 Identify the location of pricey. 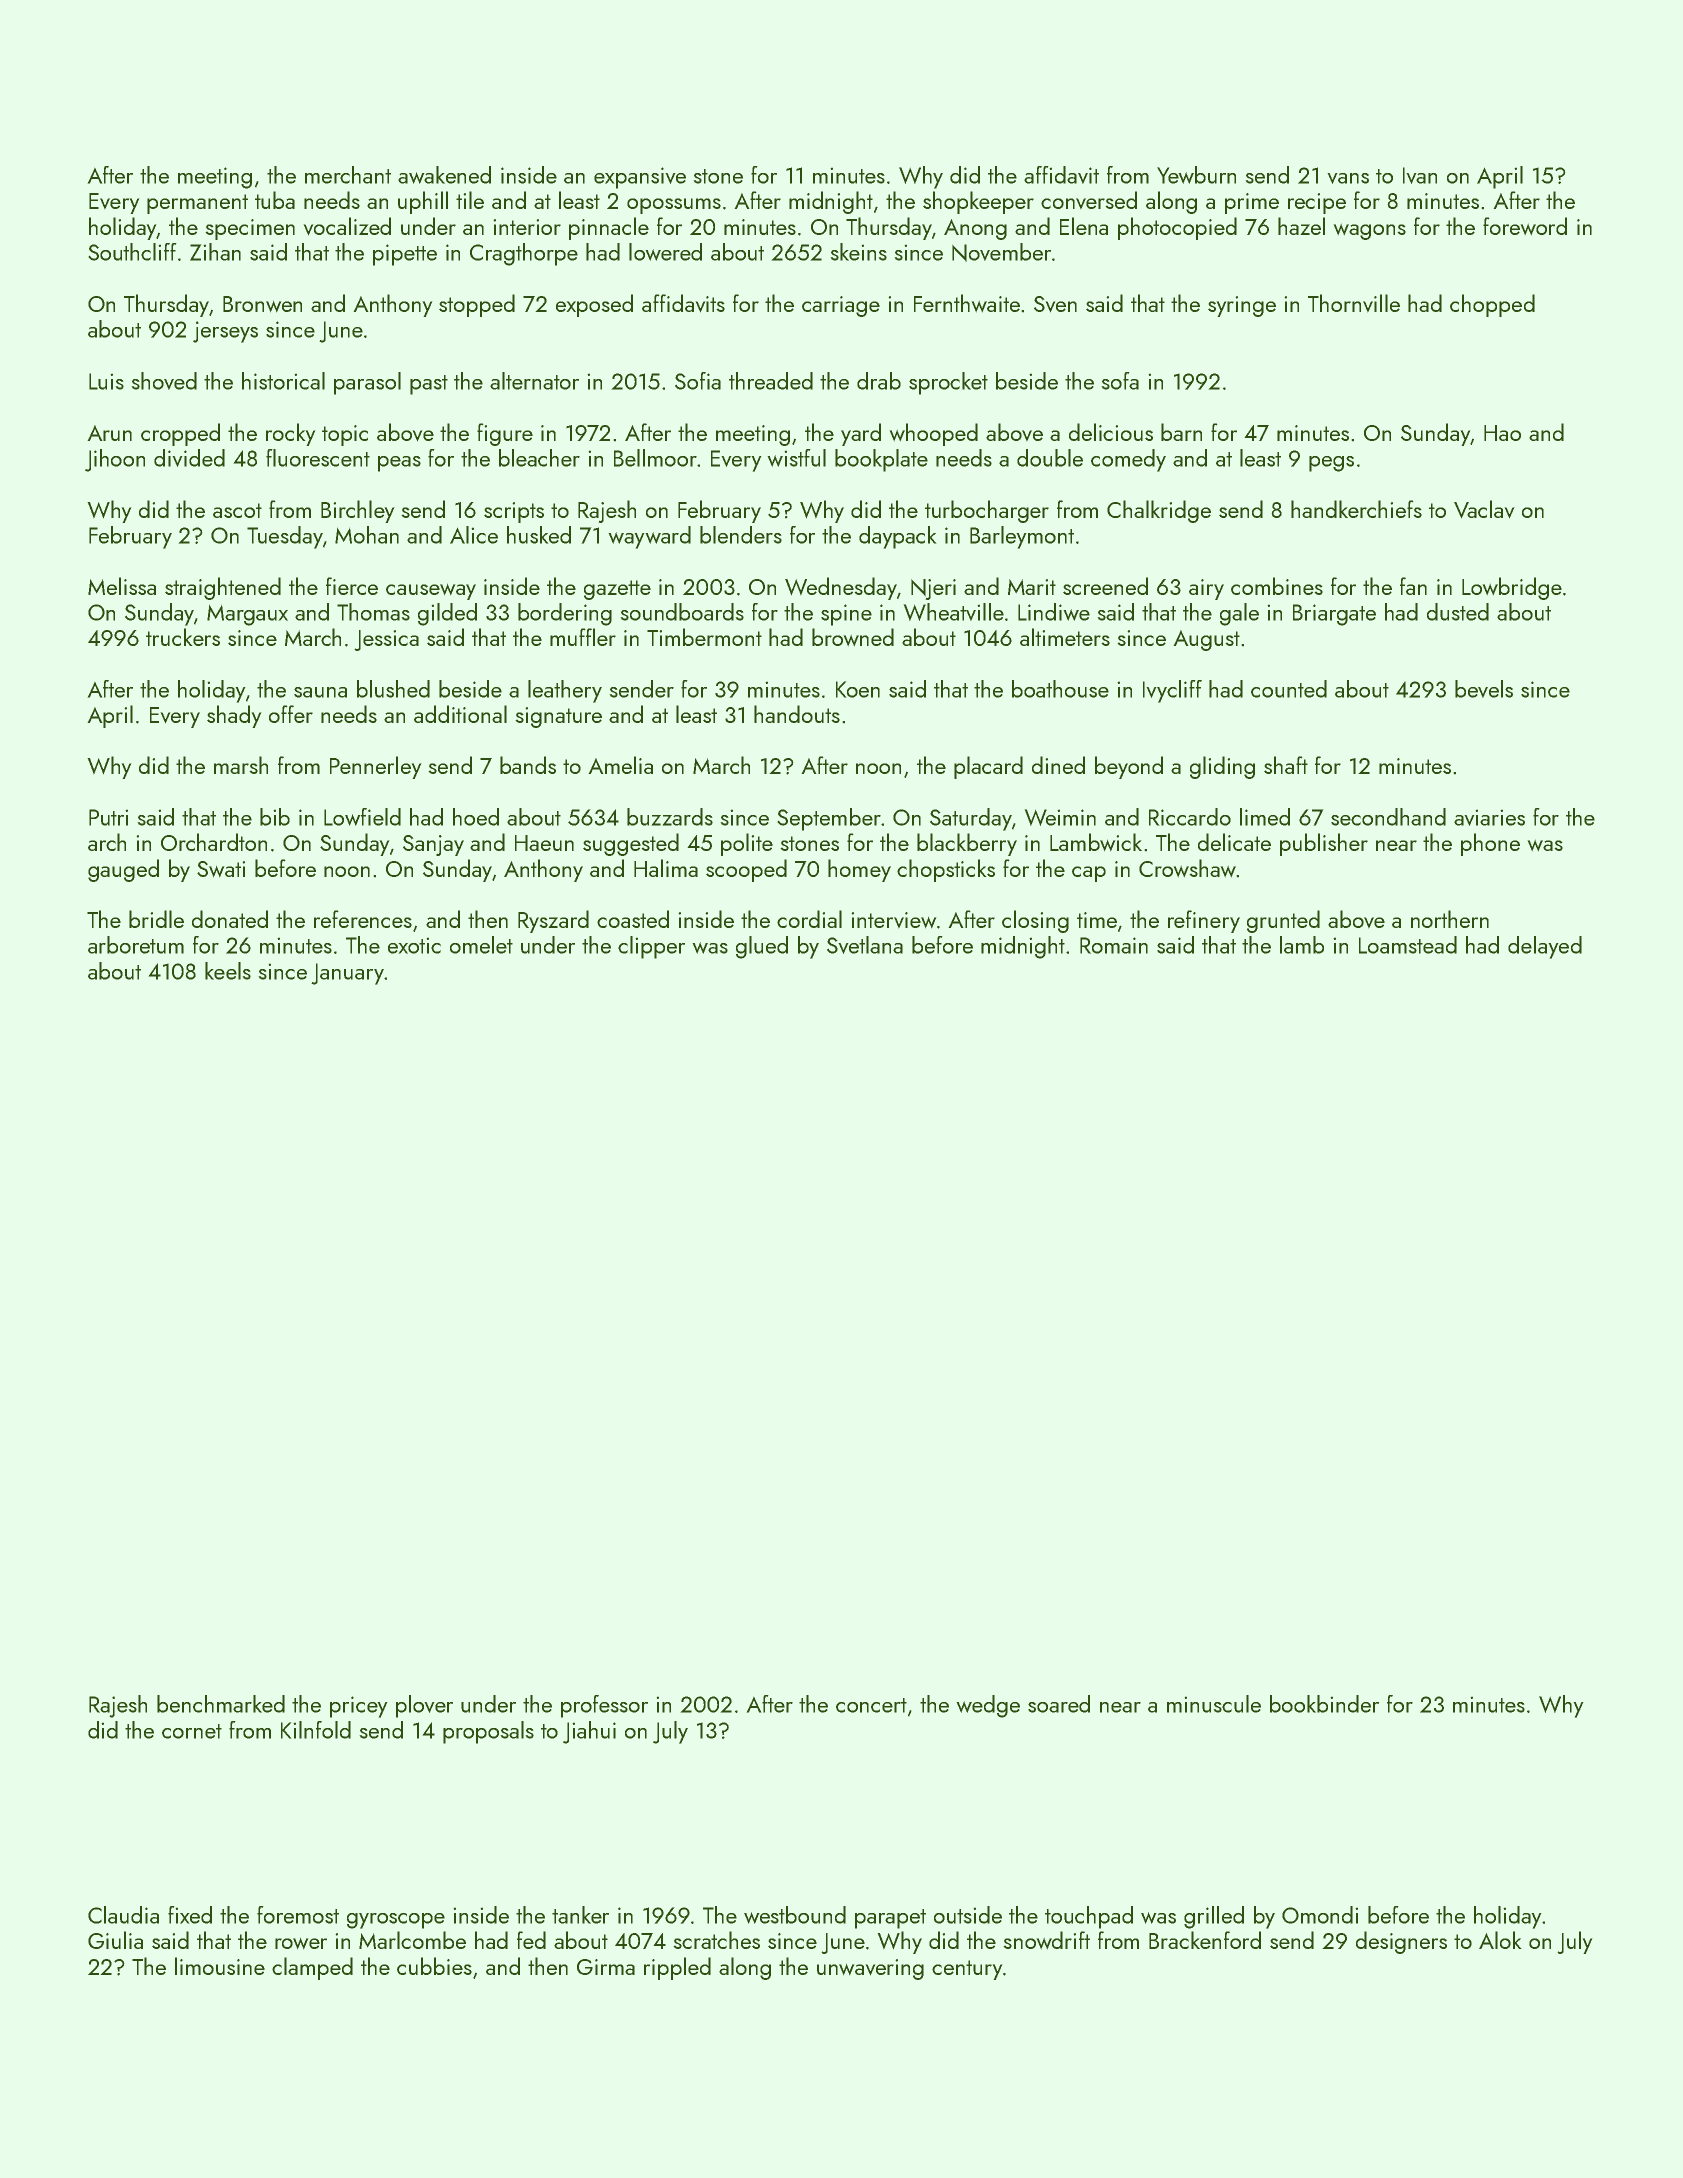
(358, 1707).
